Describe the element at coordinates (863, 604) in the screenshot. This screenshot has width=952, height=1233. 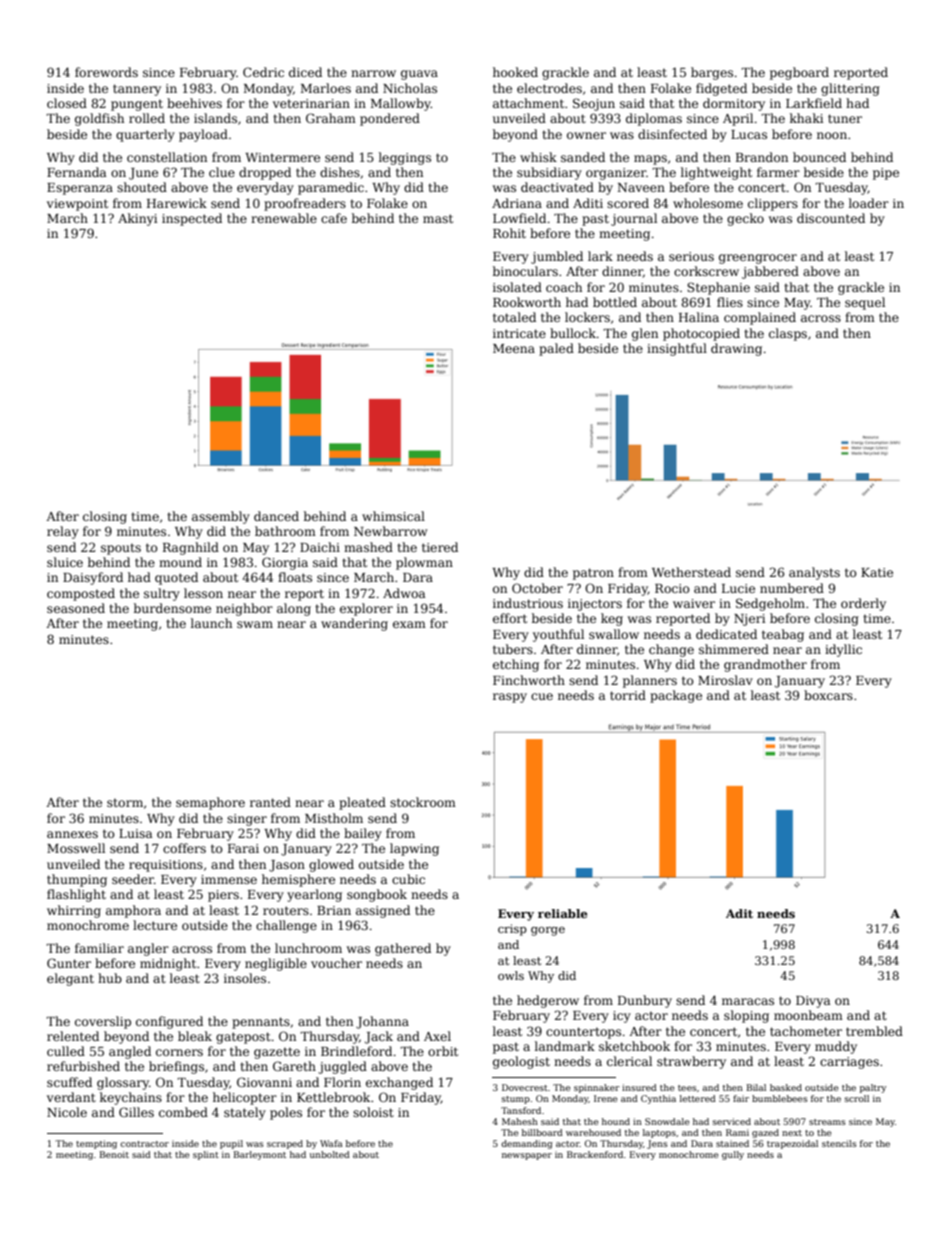
I see `orderly` at that location.
